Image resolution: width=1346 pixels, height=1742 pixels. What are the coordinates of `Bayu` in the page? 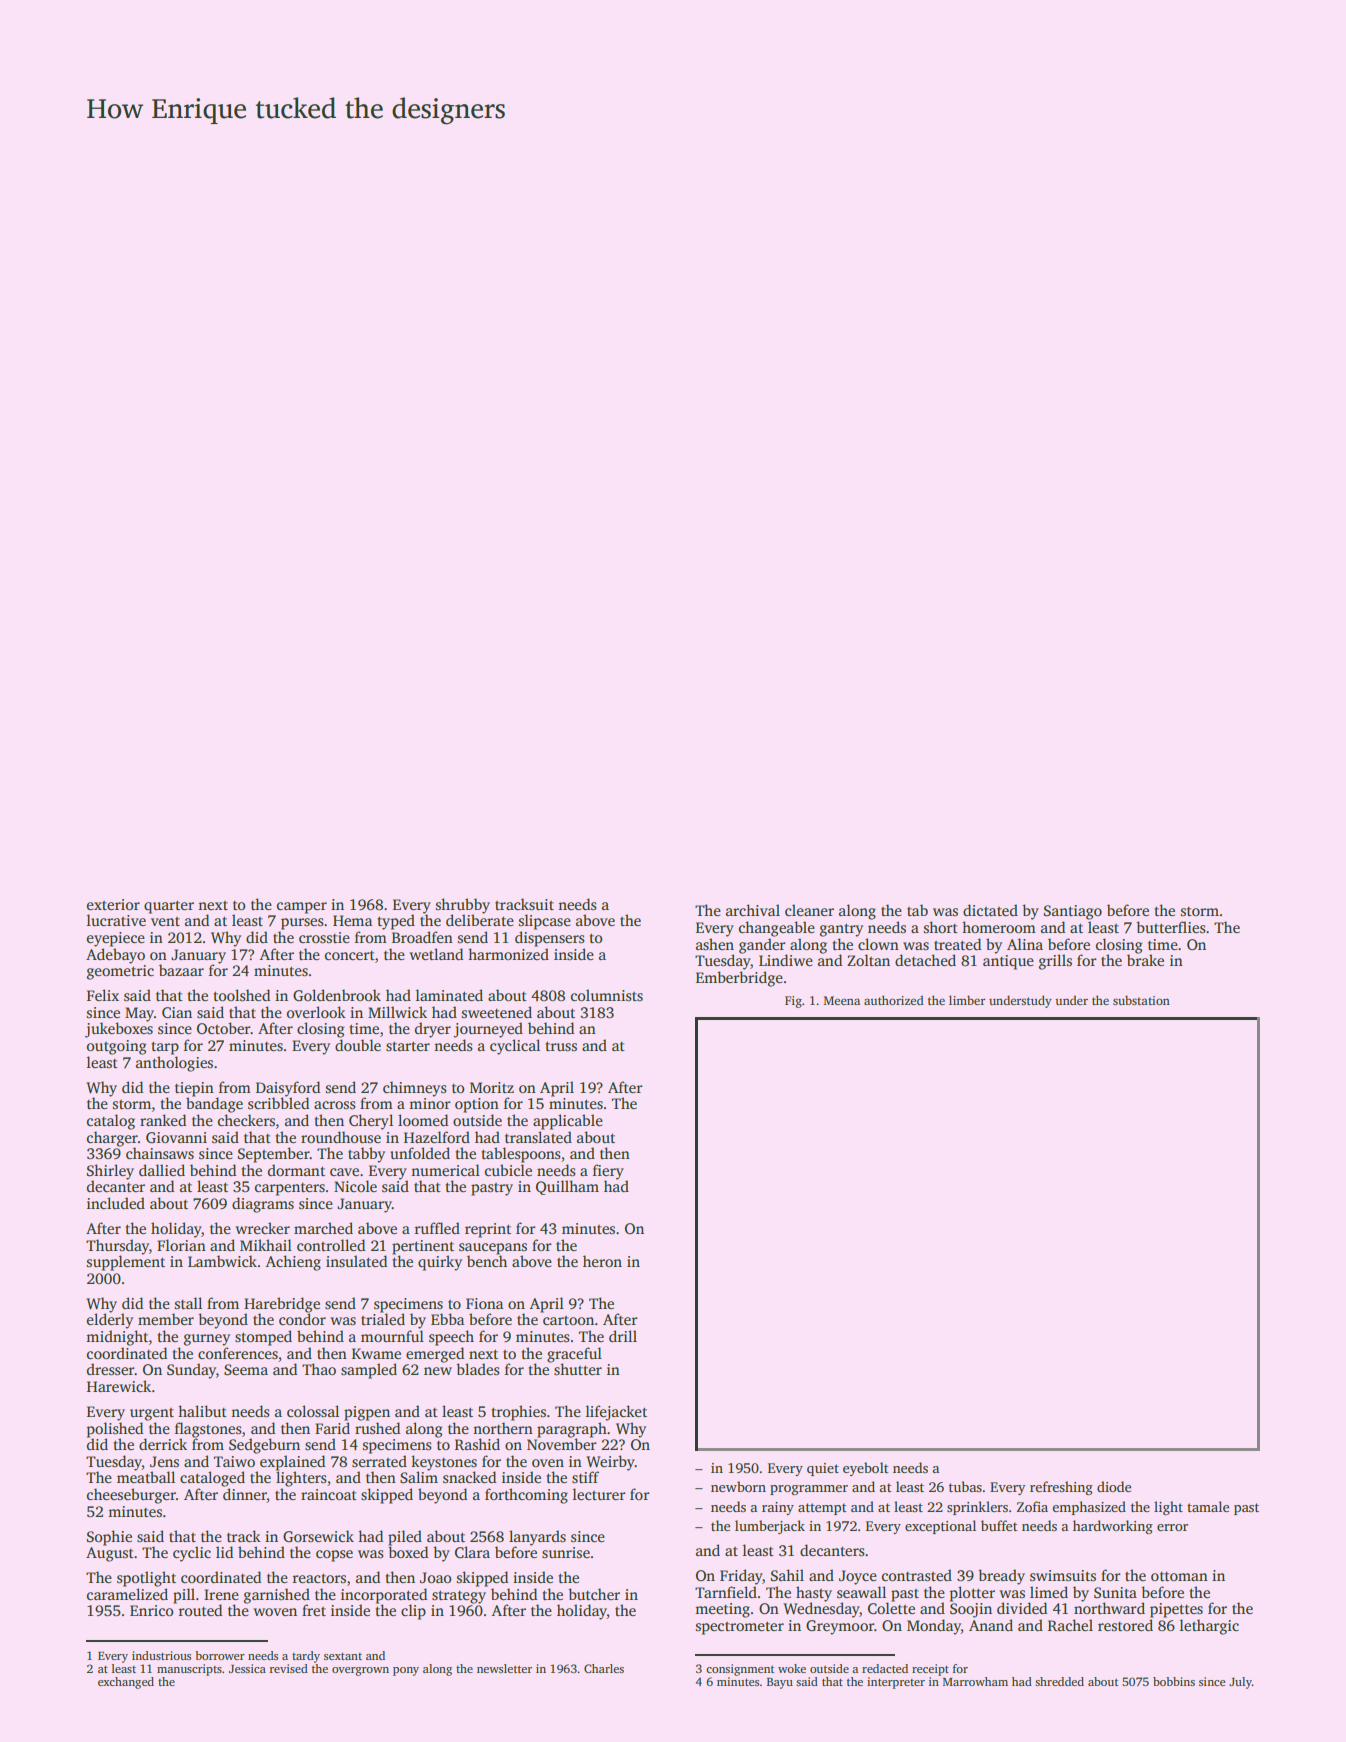 It's located at (780, 1683).
